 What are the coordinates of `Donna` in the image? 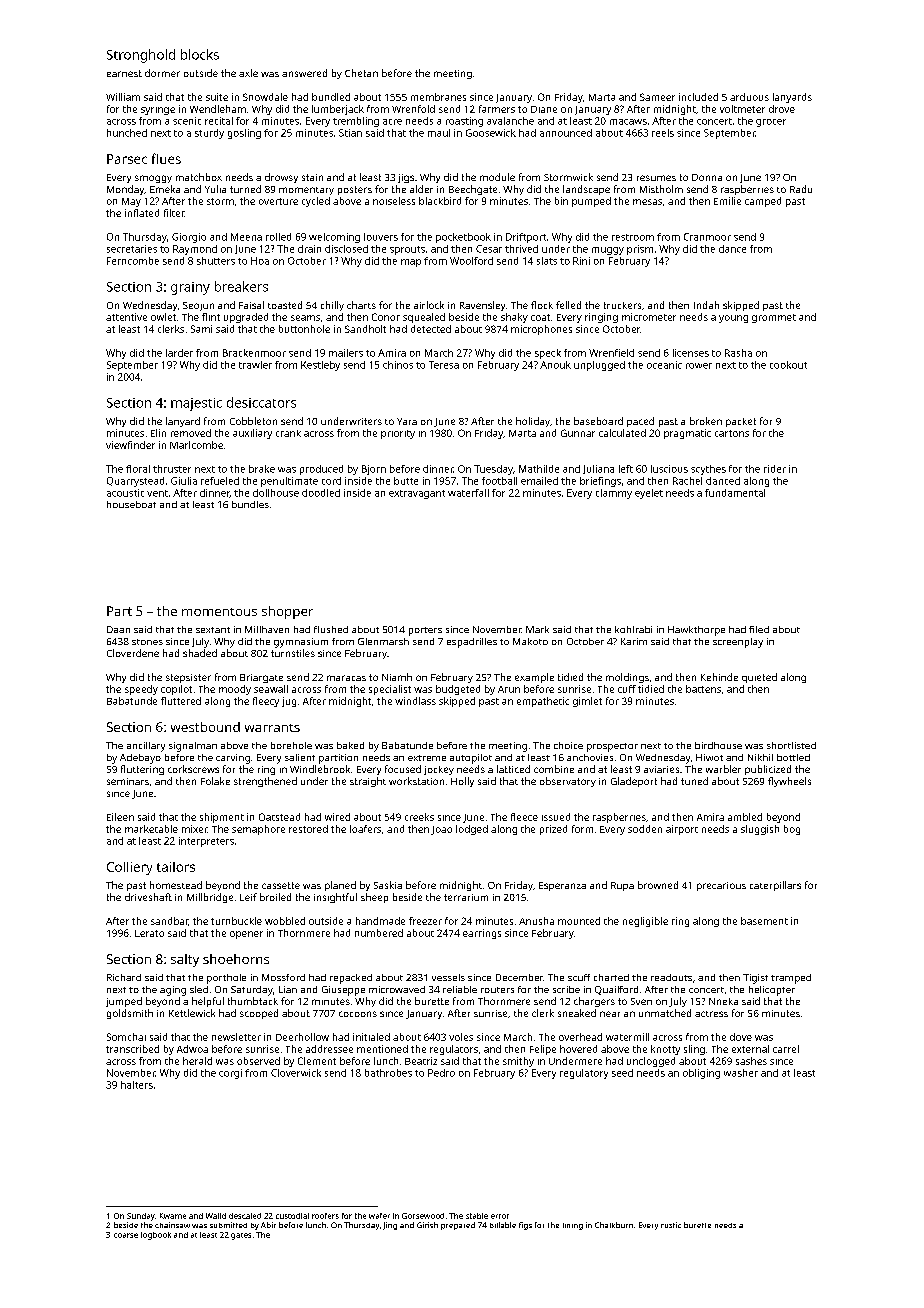 It's located at (707, 177).
